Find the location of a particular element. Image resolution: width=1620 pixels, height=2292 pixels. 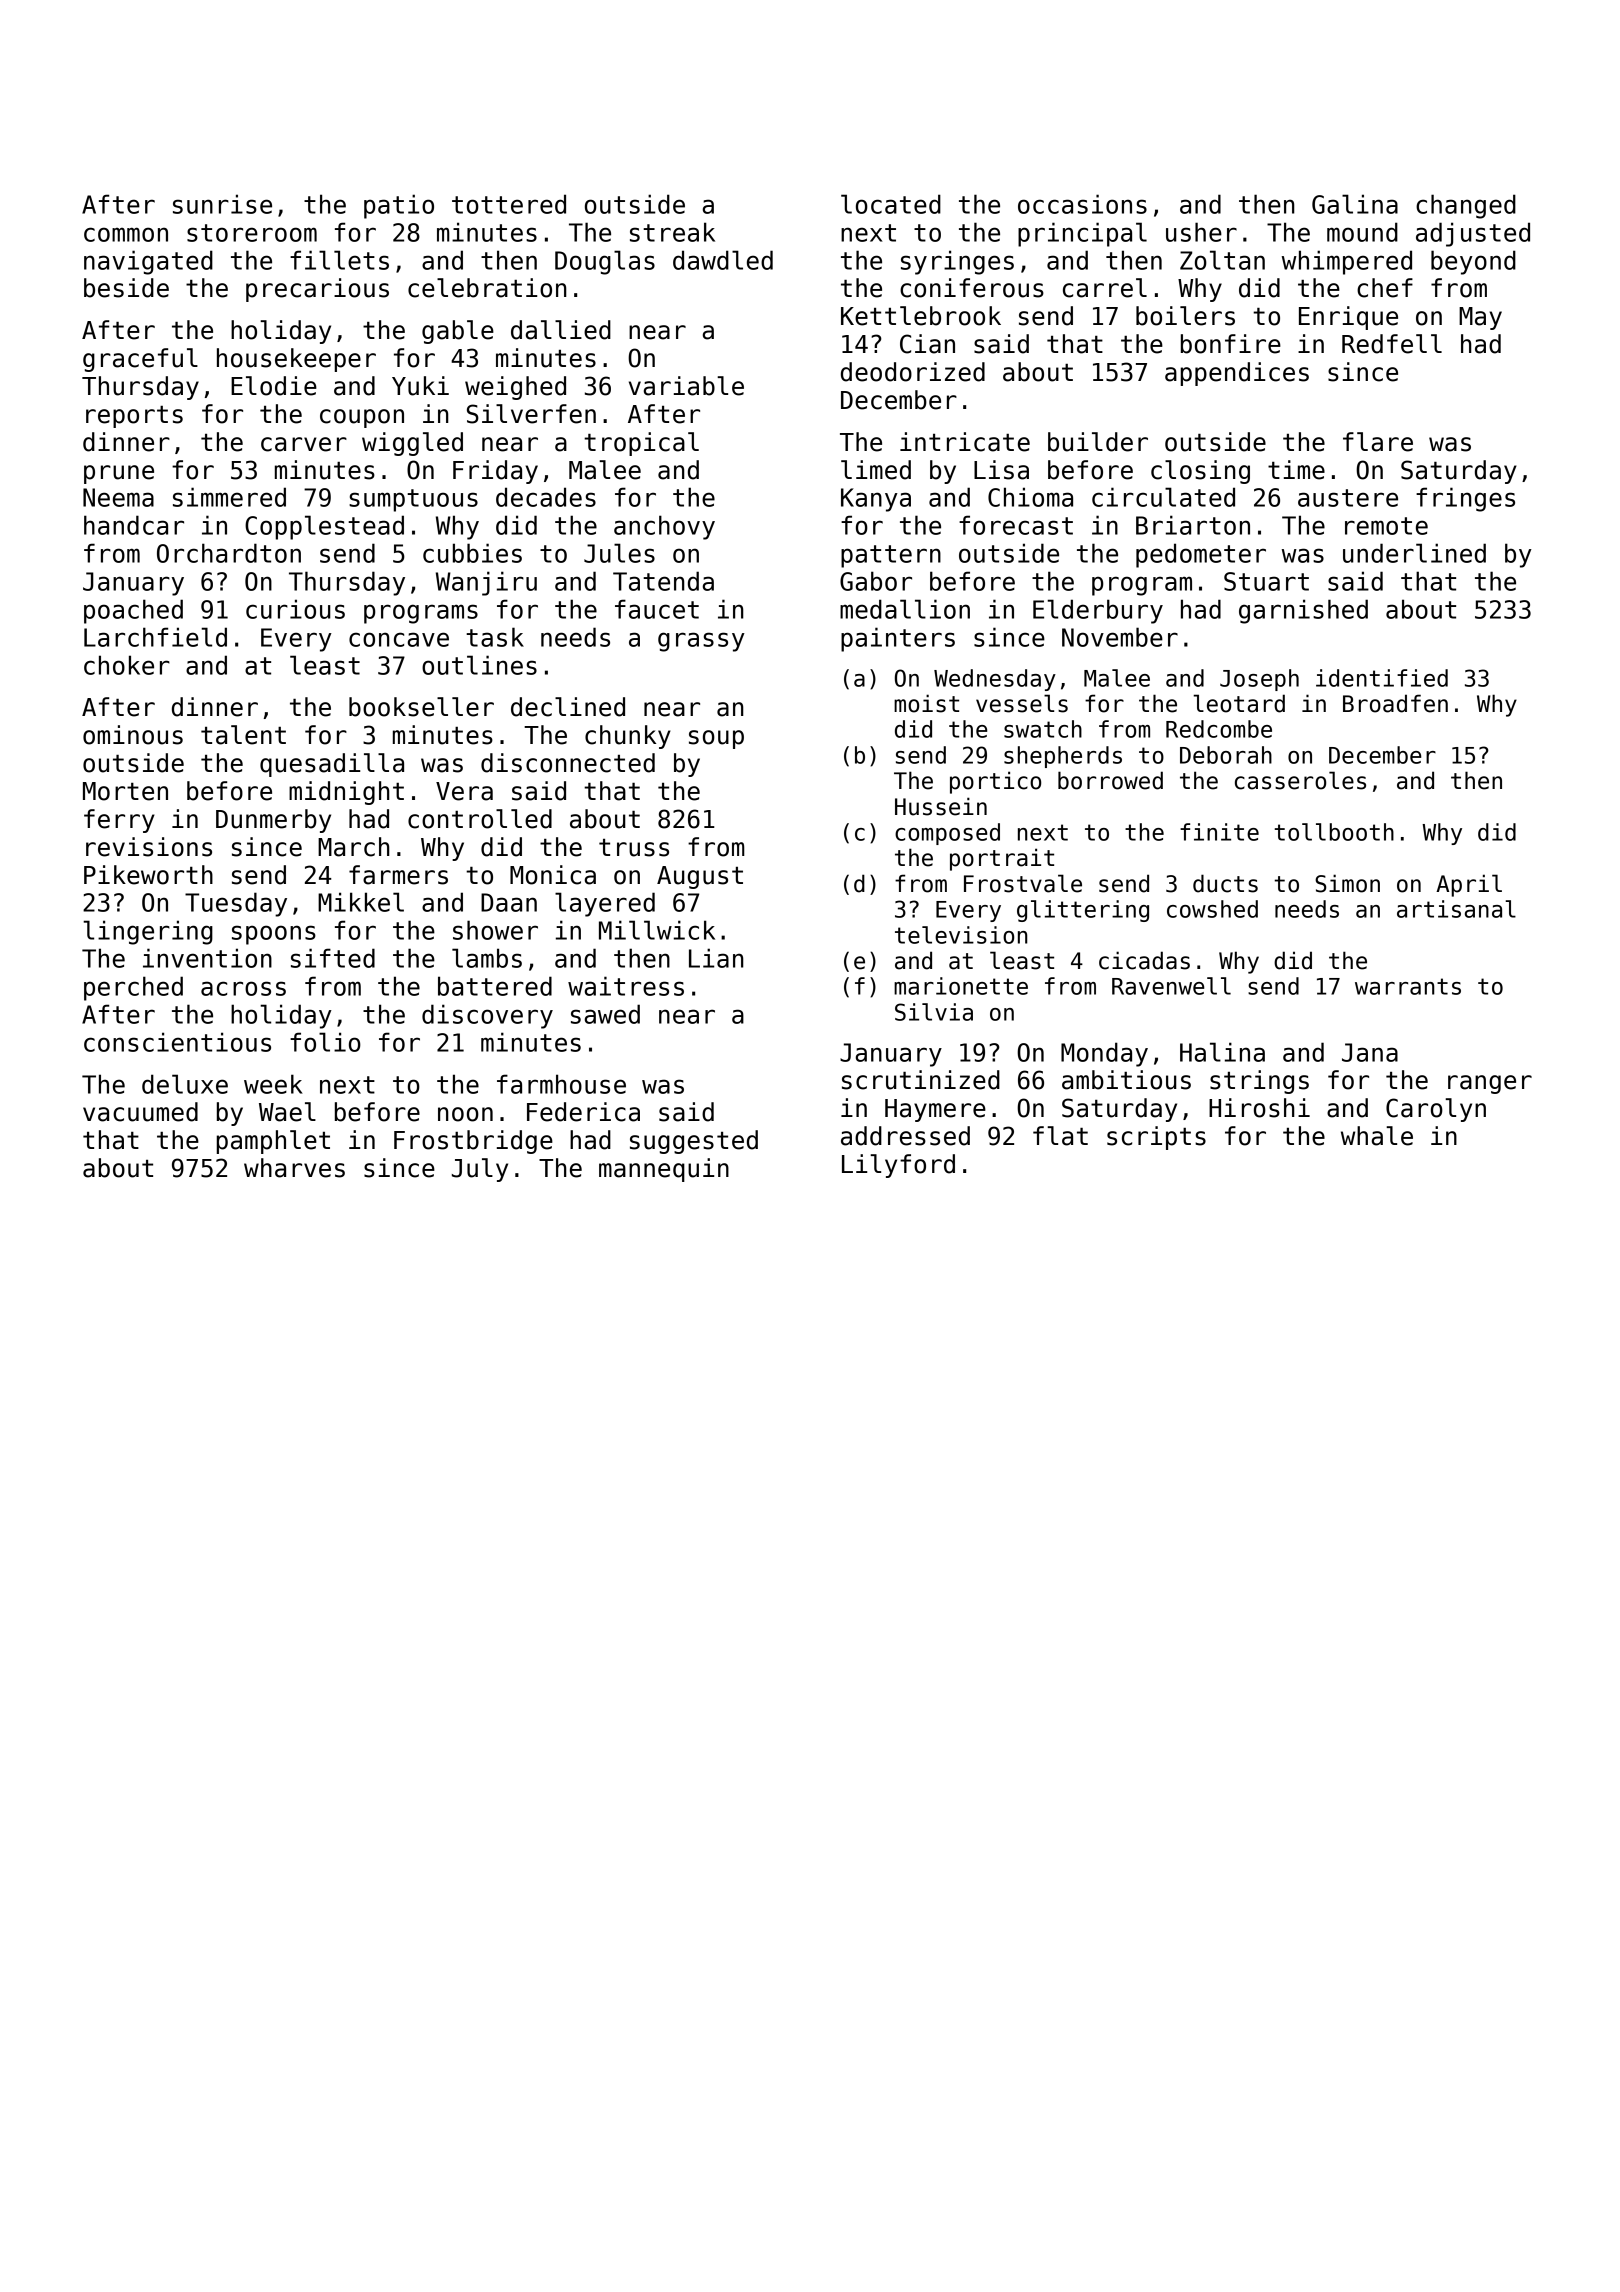

sunrise is located at coordinates (222, 204).
